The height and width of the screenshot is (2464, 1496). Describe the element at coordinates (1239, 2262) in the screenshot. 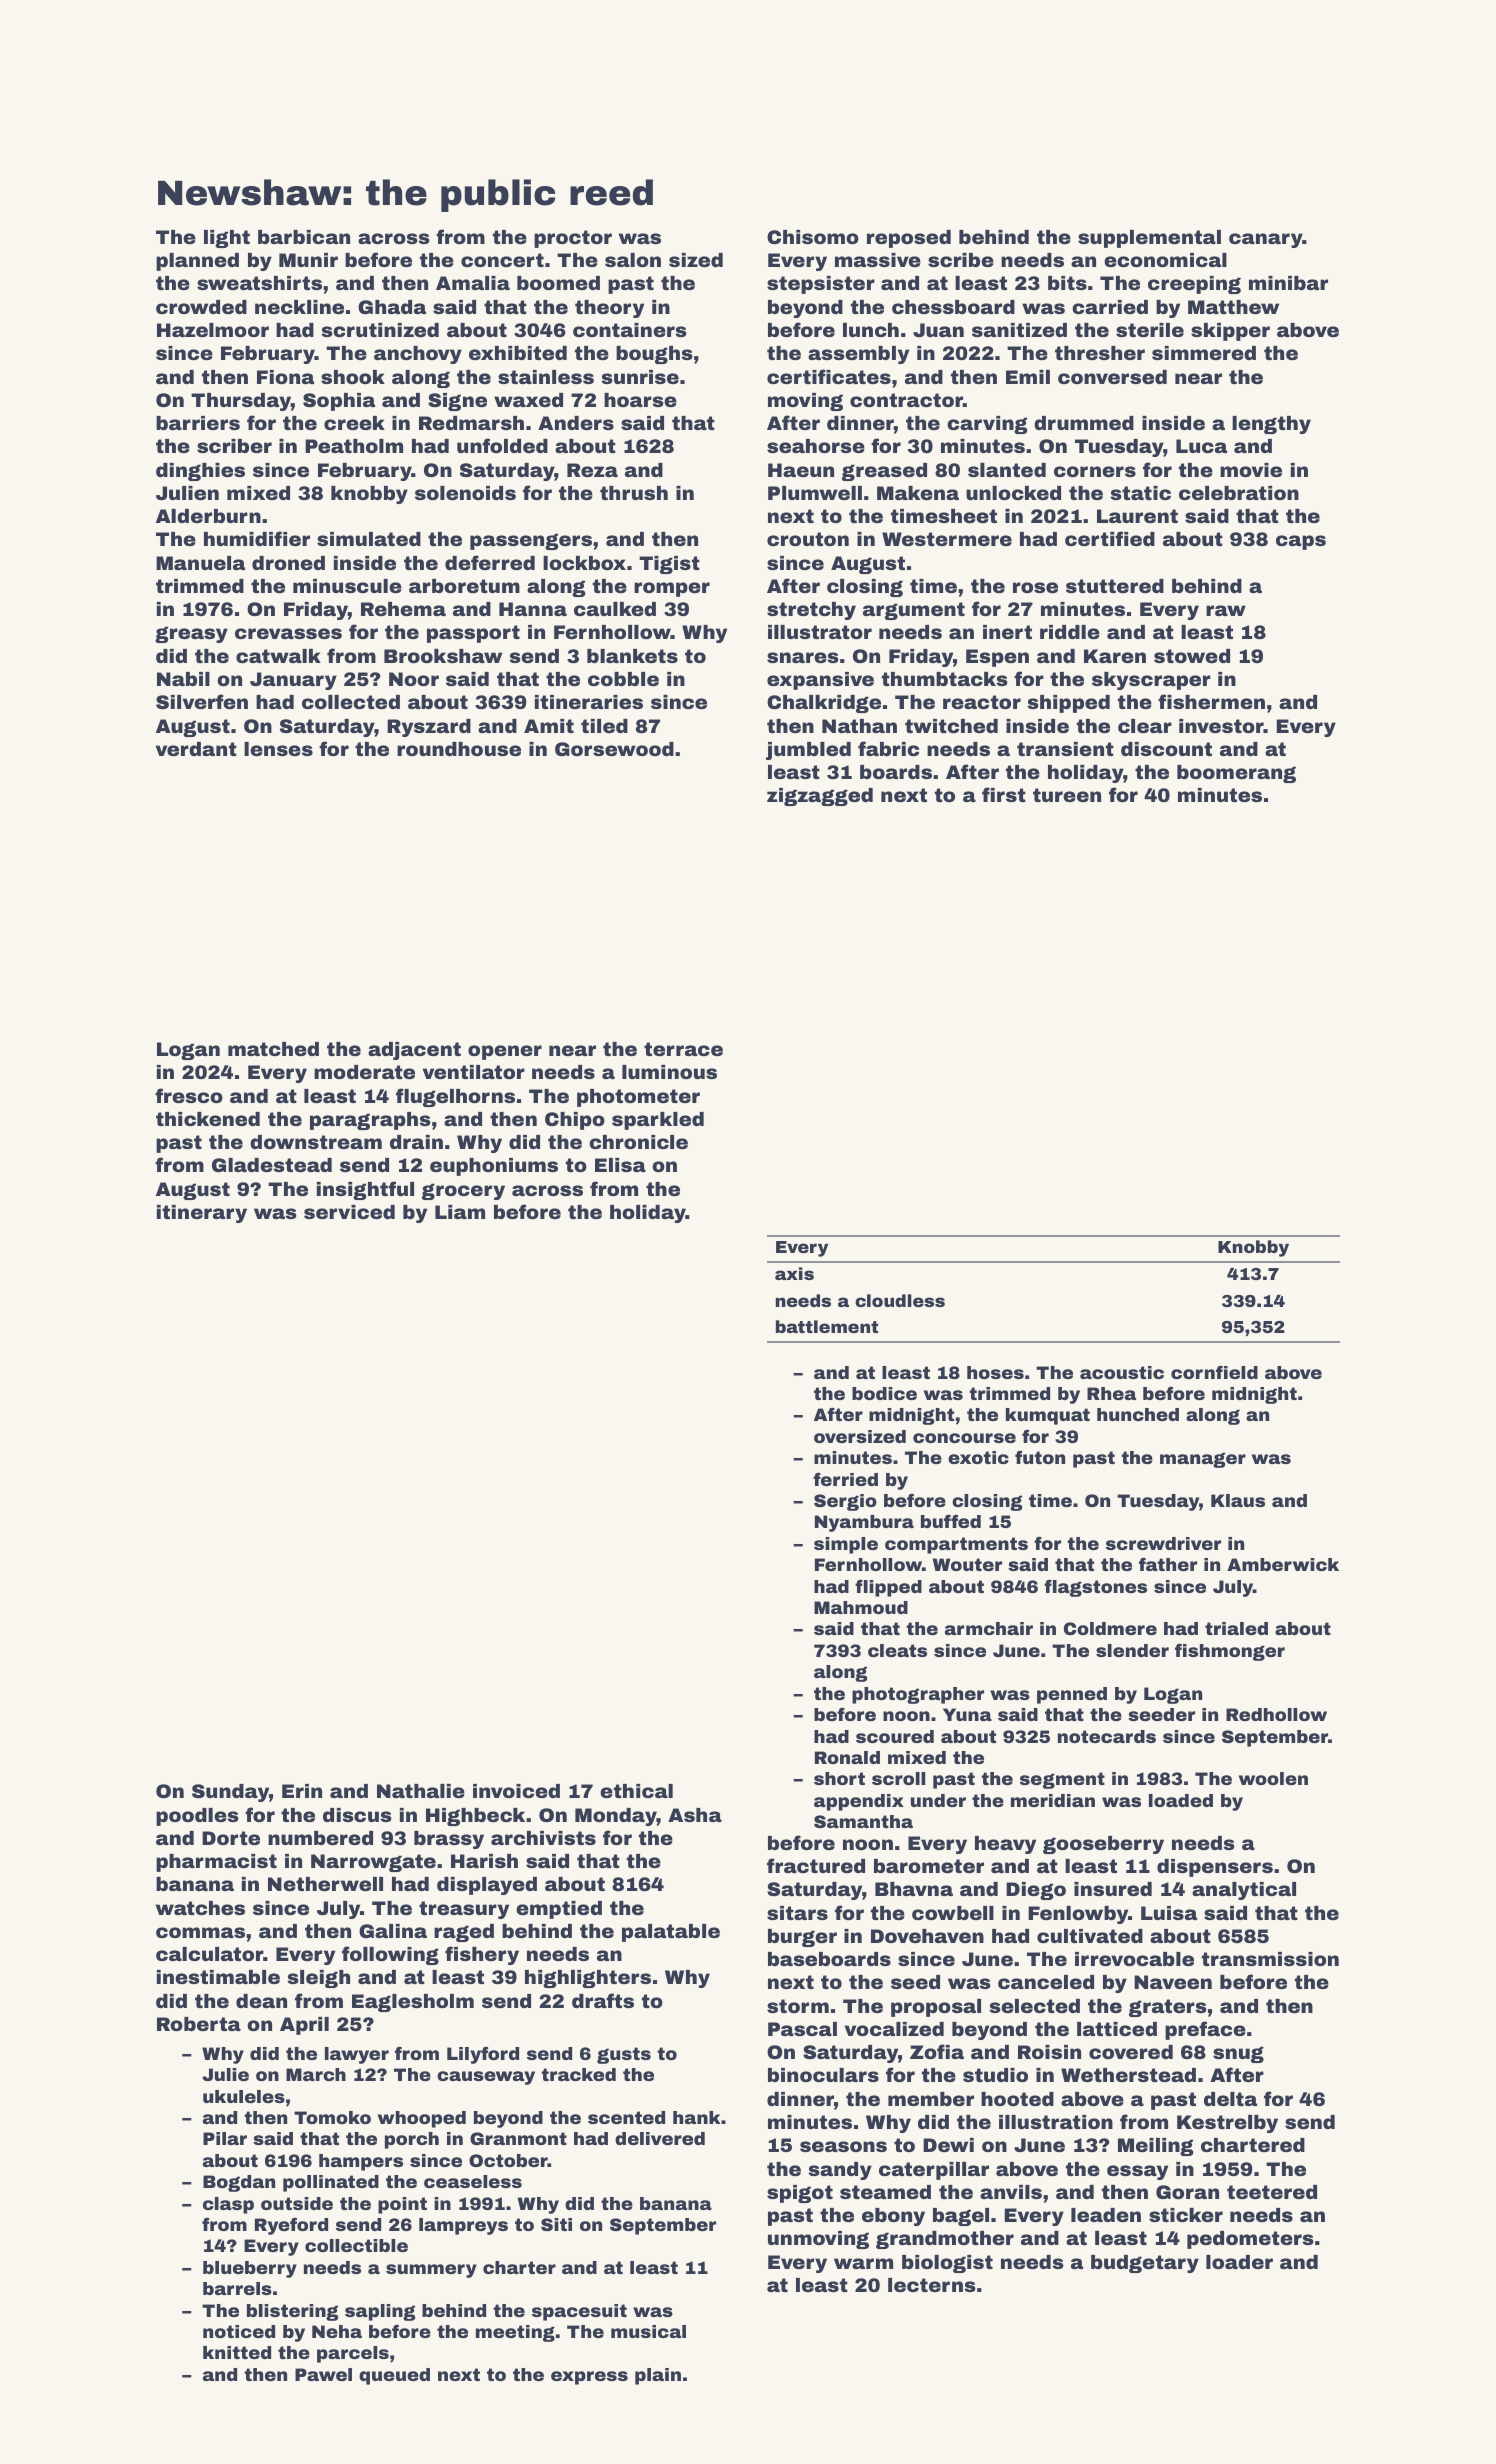

I see `loader` at that location.
